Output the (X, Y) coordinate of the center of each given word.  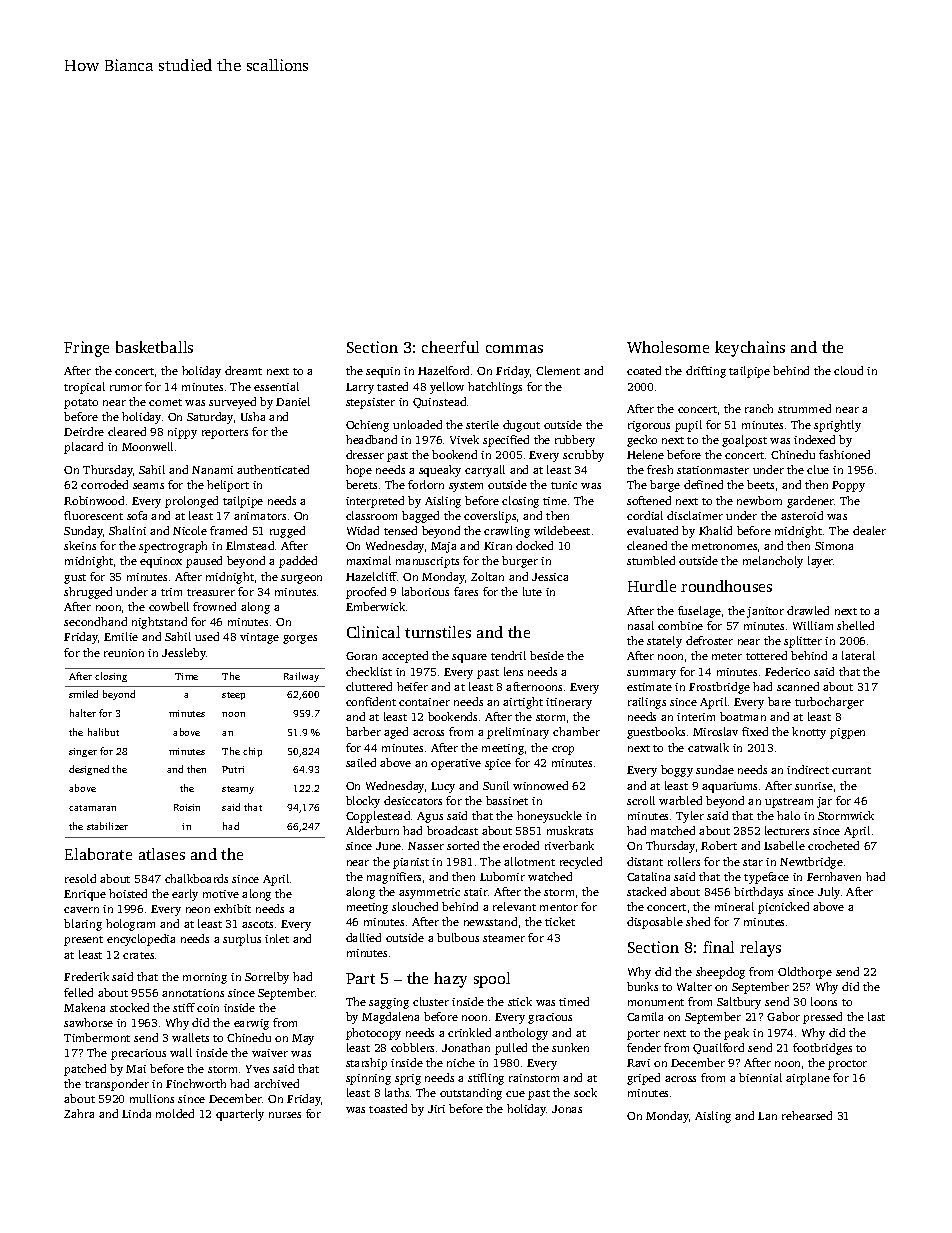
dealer (869, 530)
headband (371, 439)
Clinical (373, 632)
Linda (136, 1113)
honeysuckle (549, 817)
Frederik (86, 976)
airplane (808, 1079)
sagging (389, 1003)
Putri (233, 769)
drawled (808, 610)
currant (851, 770)
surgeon (301, 579)
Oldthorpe (805, 973)
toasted (388, 1108)
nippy (182, 433)
